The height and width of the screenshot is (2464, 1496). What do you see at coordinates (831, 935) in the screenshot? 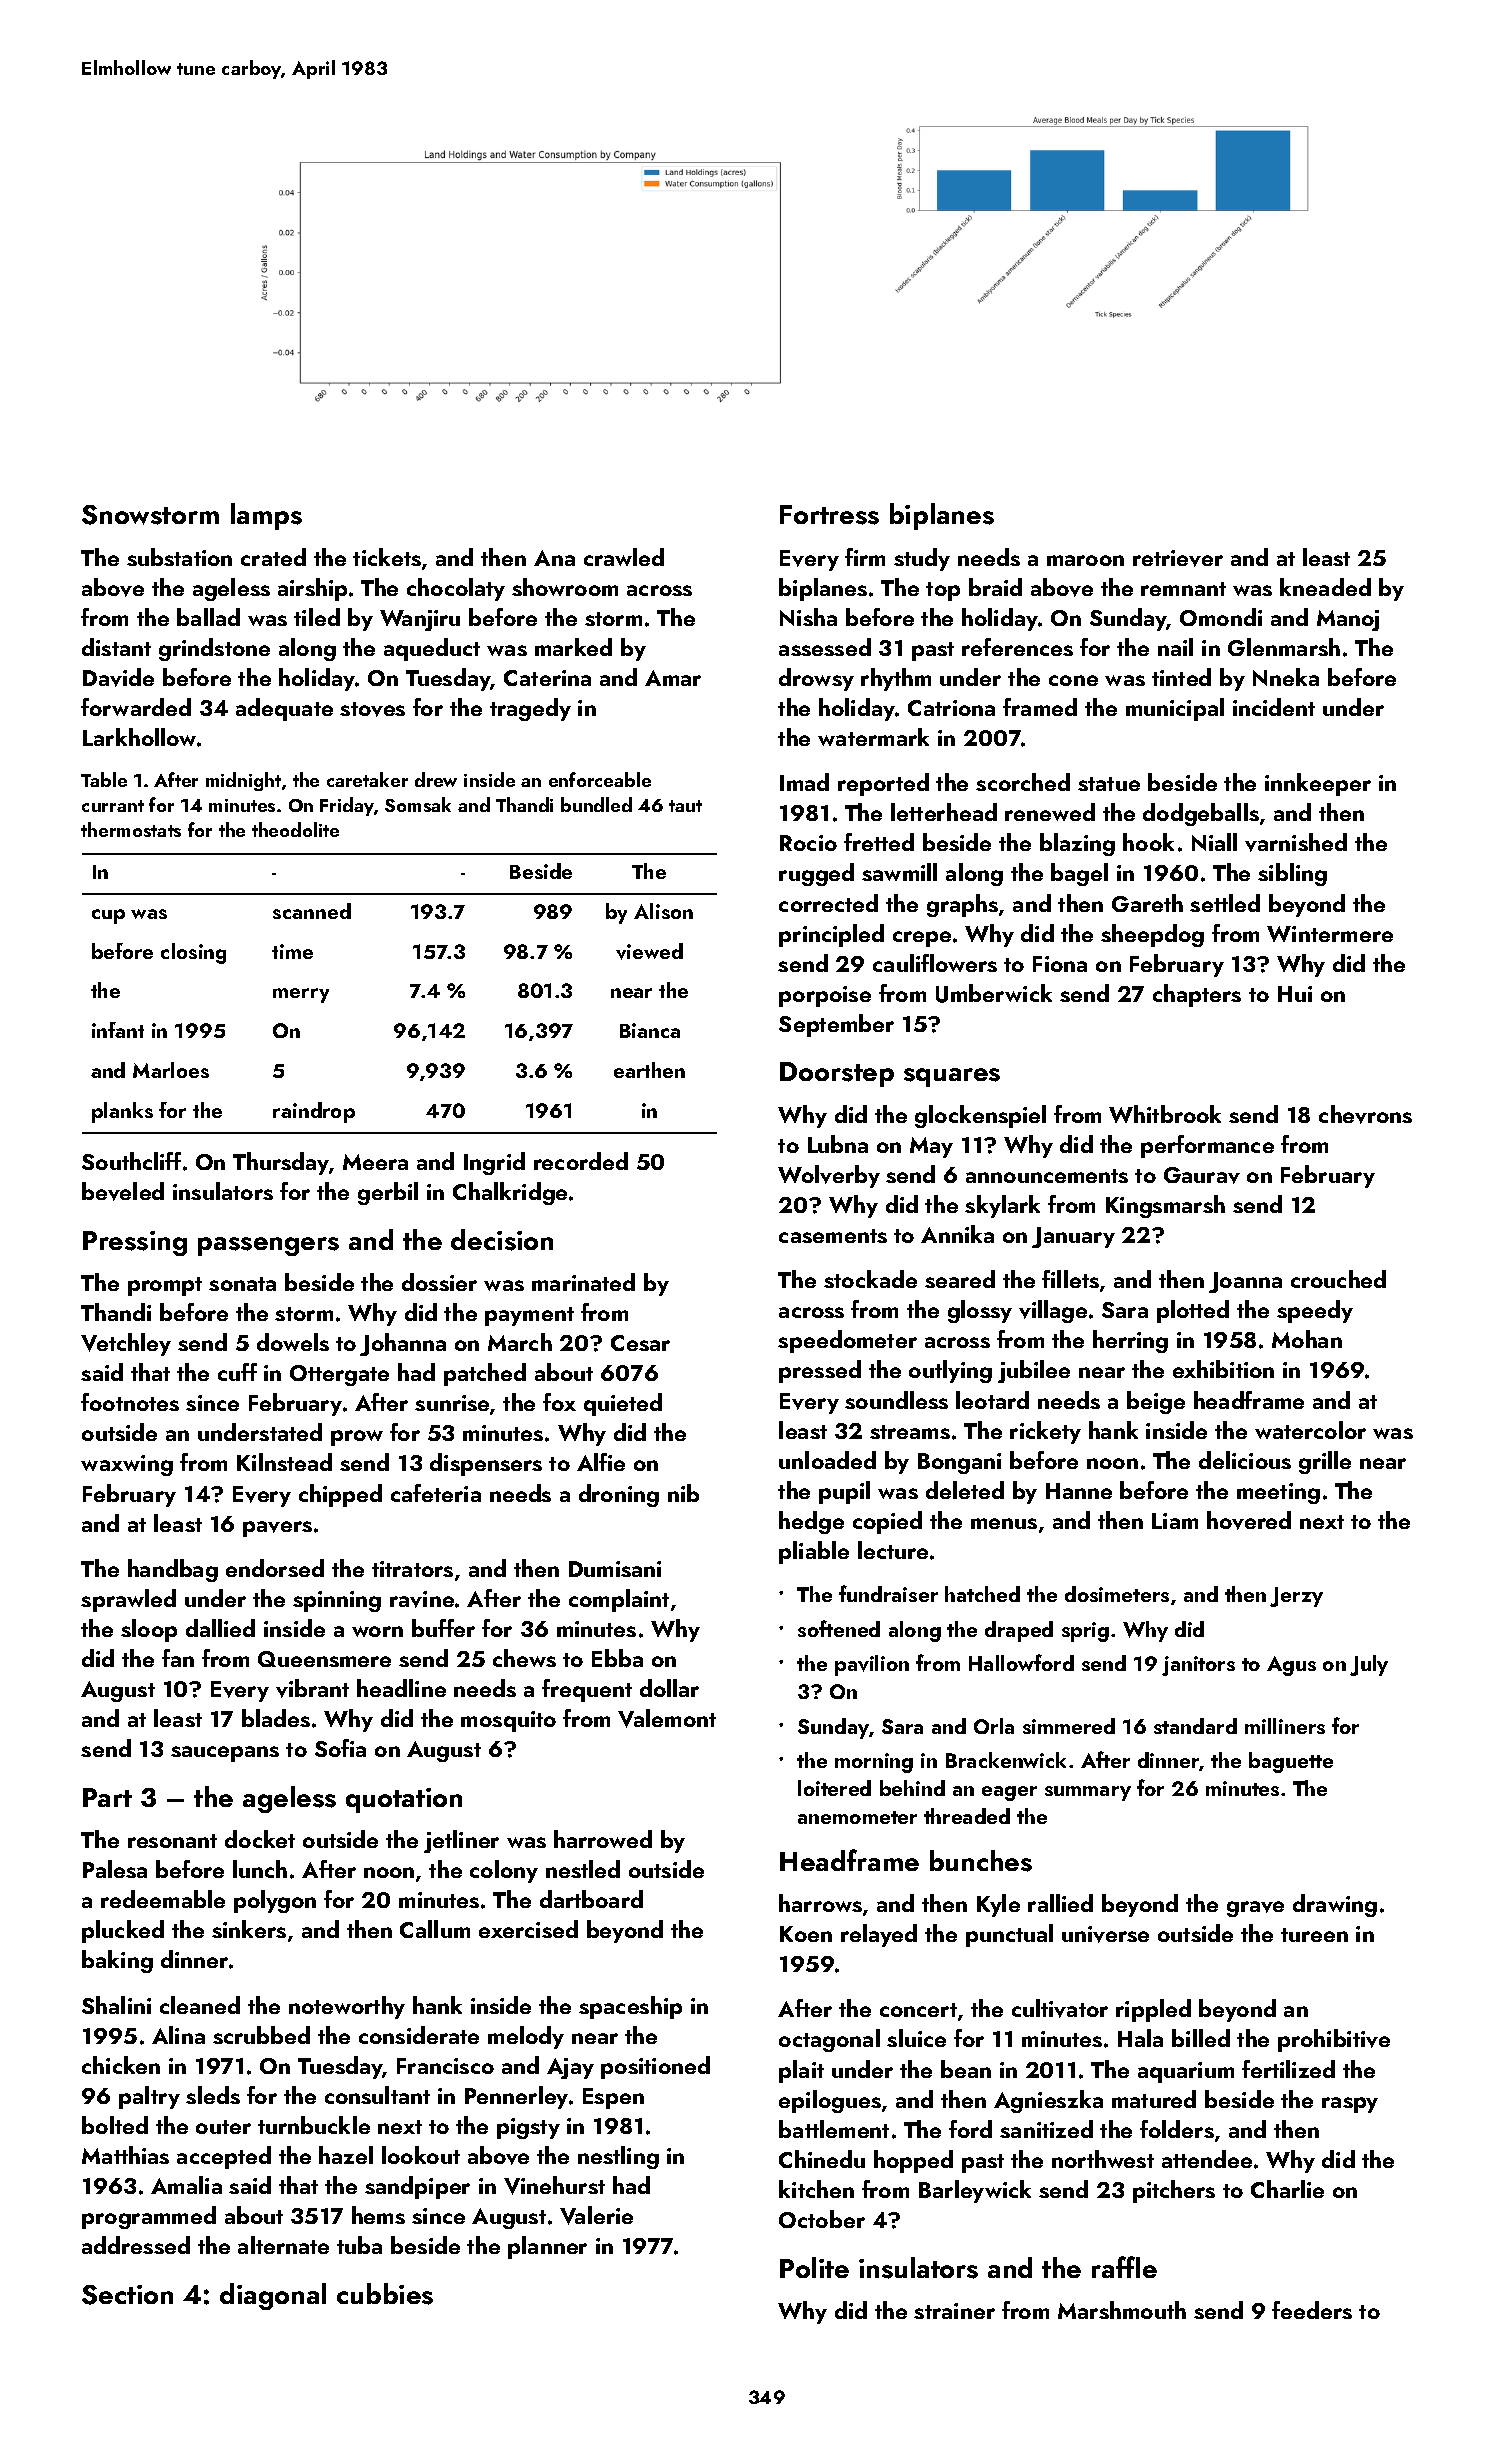
I see `principled` at bounding box center [831, 935].
